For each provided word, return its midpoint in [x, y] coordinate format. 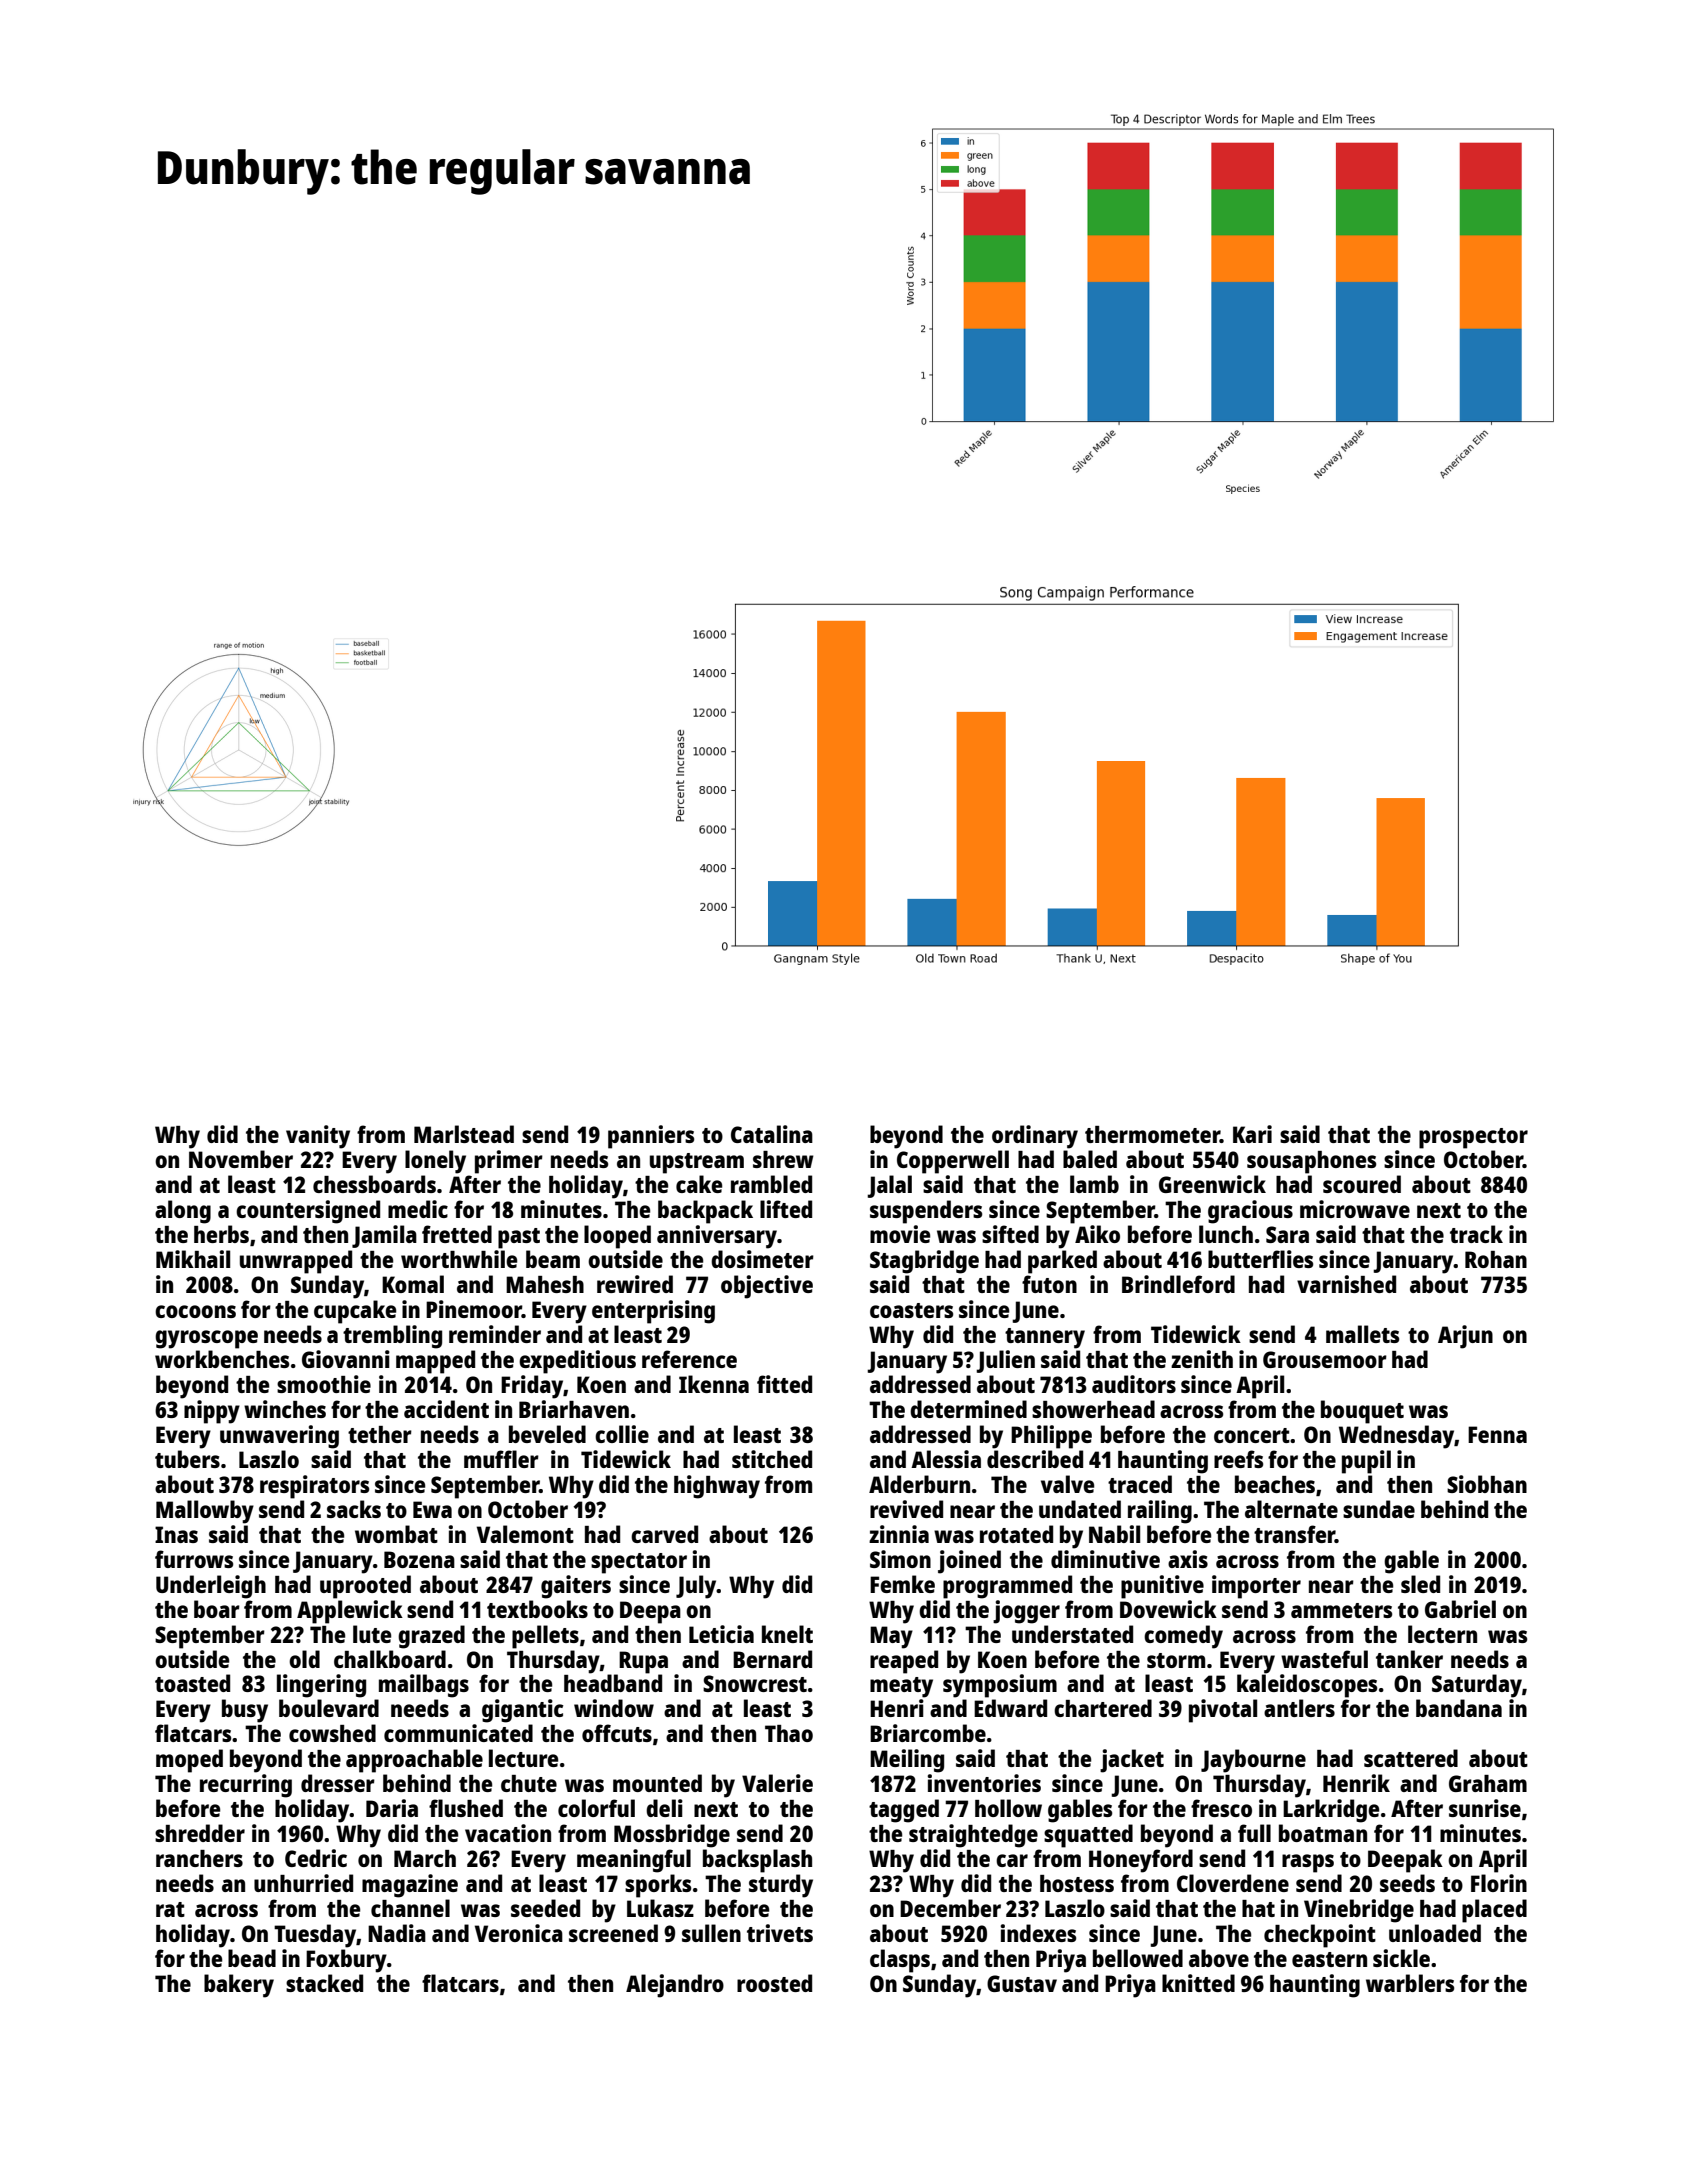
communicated [458, 1733]
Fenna [1497, 1434]
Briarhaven [574, 1409]
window [614, 1708]
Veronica [519, 1933]
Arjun [1465, 1337]
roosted [774, 1983]
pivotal [1223, 1711]
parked [1062, 1262]
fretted [457, 1234]
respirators [314, 1487]
